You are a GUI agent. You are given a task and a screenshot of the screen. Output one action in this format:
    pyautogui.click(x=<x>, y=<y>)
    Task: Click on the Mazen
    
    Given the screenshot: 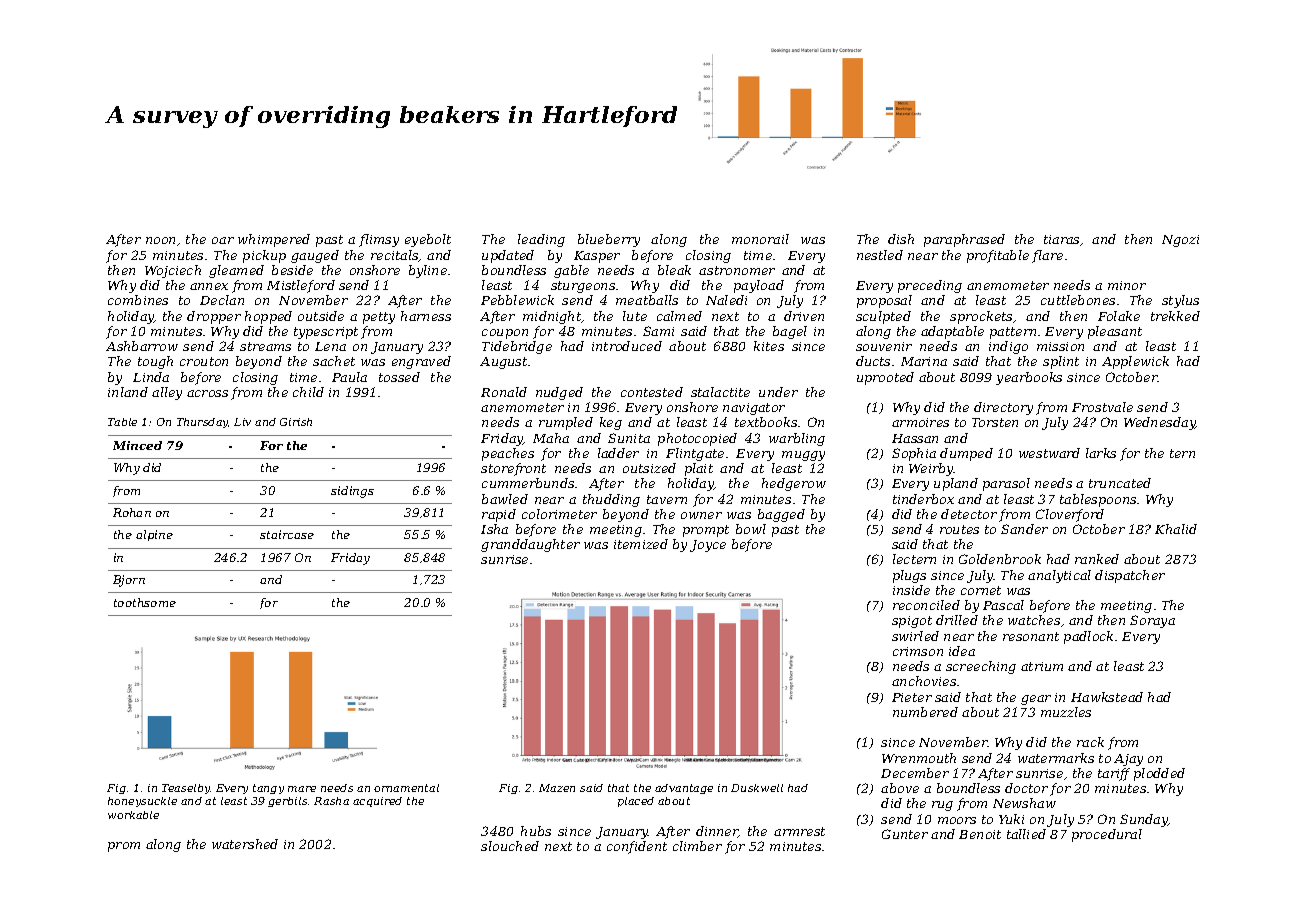 What is the action you would take?
    pyautogui.click(x=557, y=788)
